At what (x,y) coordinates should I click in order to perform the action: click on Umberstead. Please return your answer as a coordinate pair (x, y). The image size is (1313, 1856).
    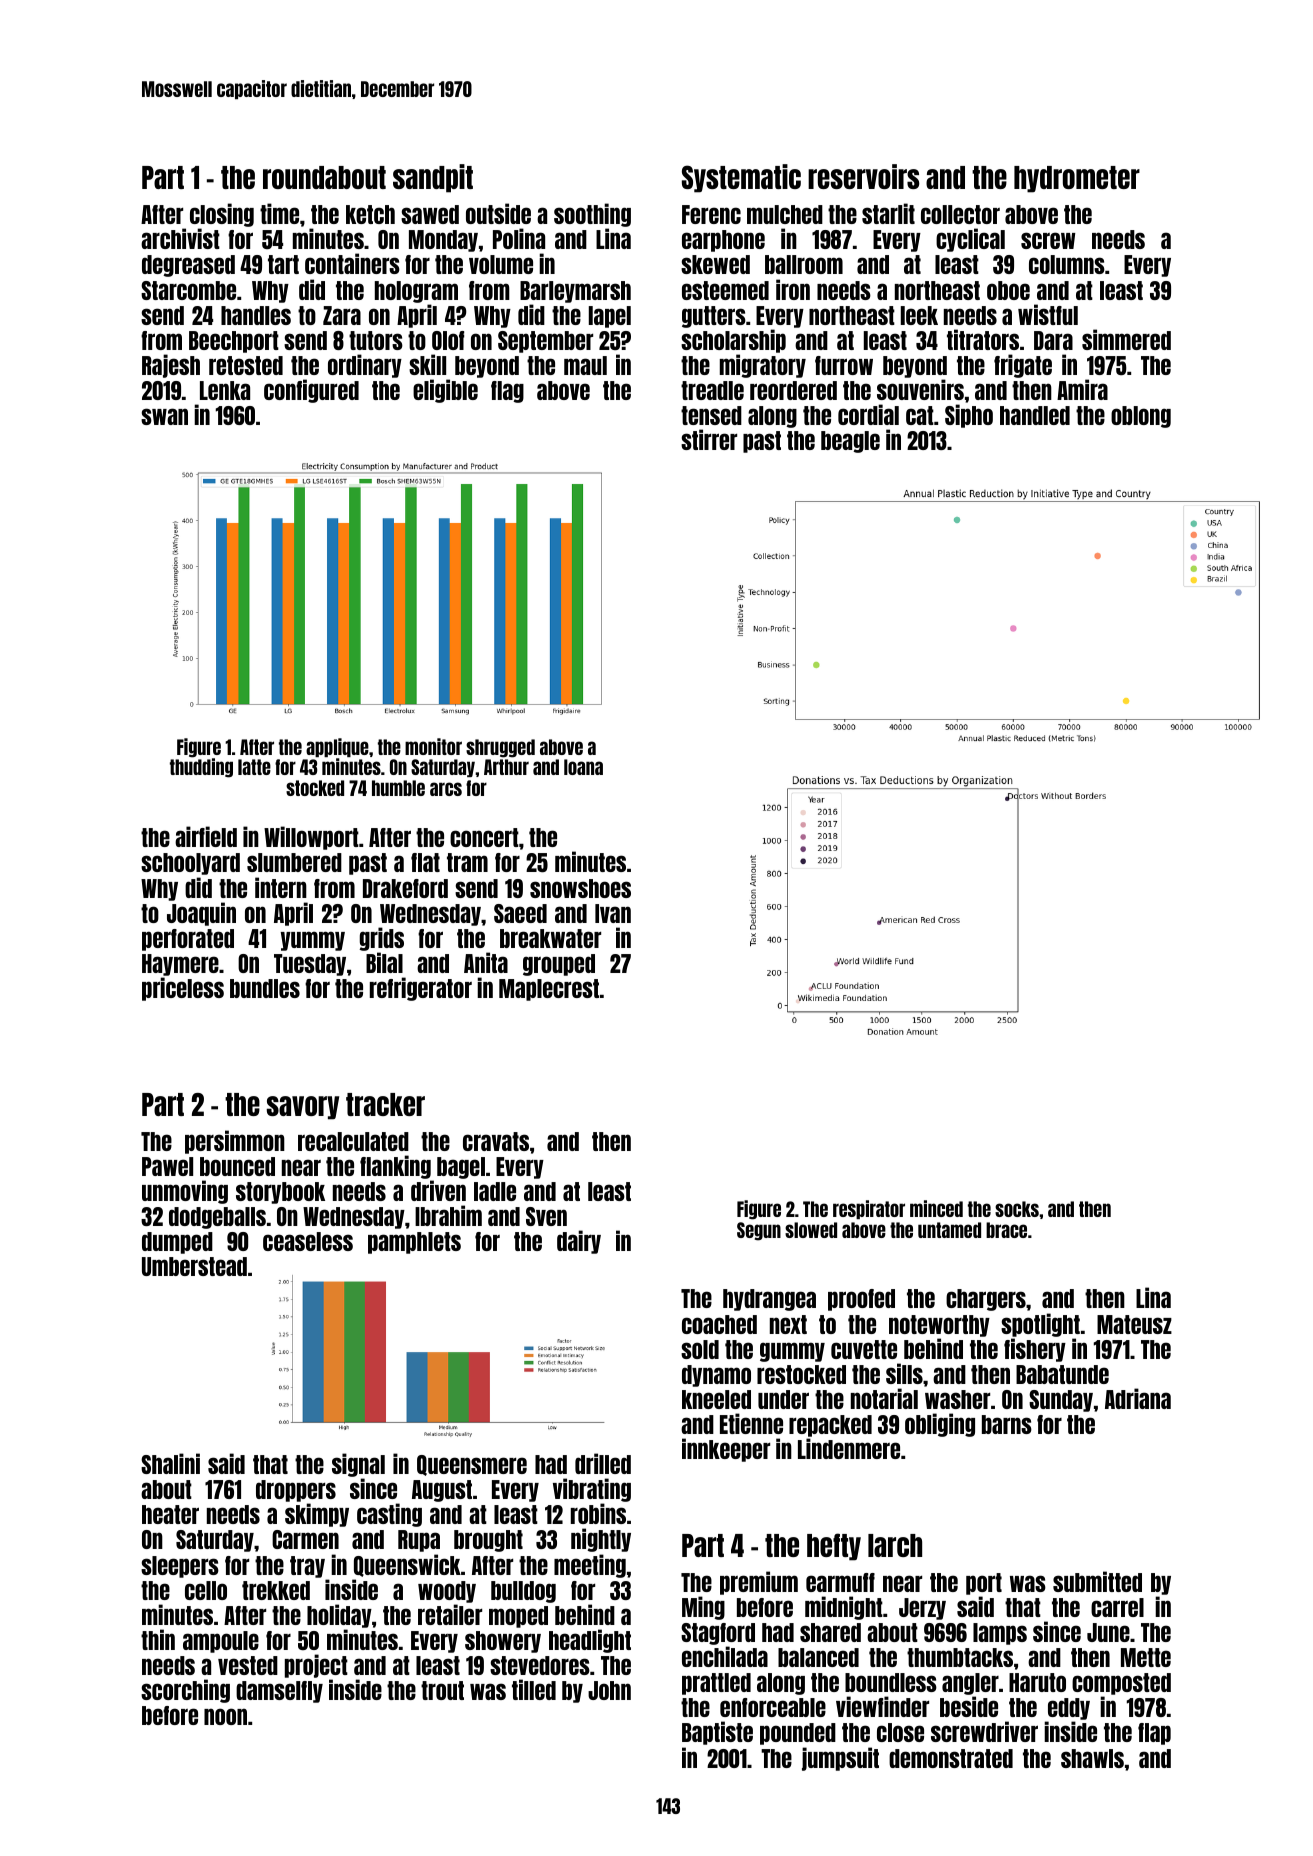
    Looking at the image, I should click on (194, 1266).
